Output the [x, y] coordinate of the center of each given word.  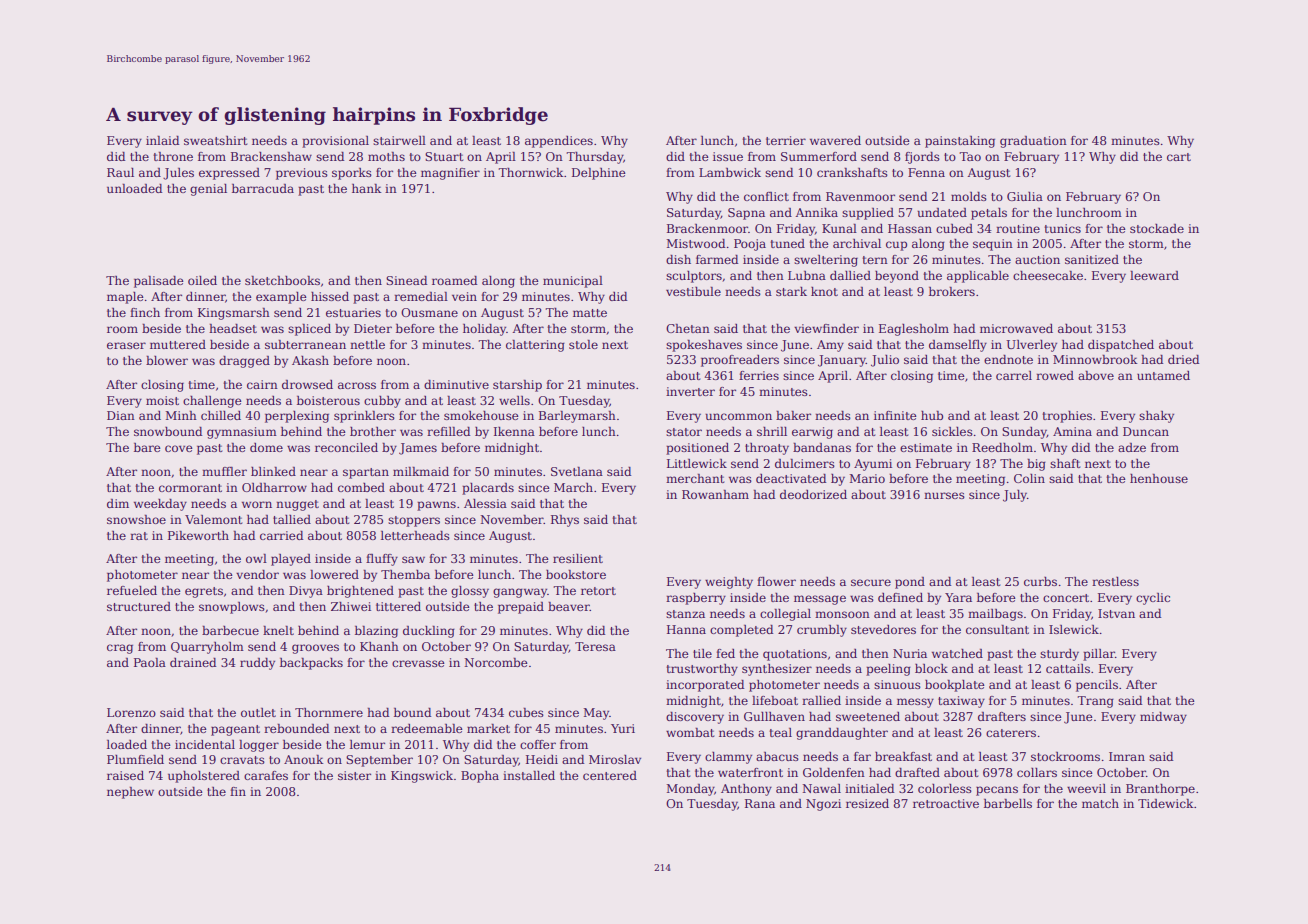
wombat [690, 732]
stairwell [399, 140]
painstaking [960, 142]
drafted [917, 772]
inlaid [162, 140]
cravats [242, 760]
